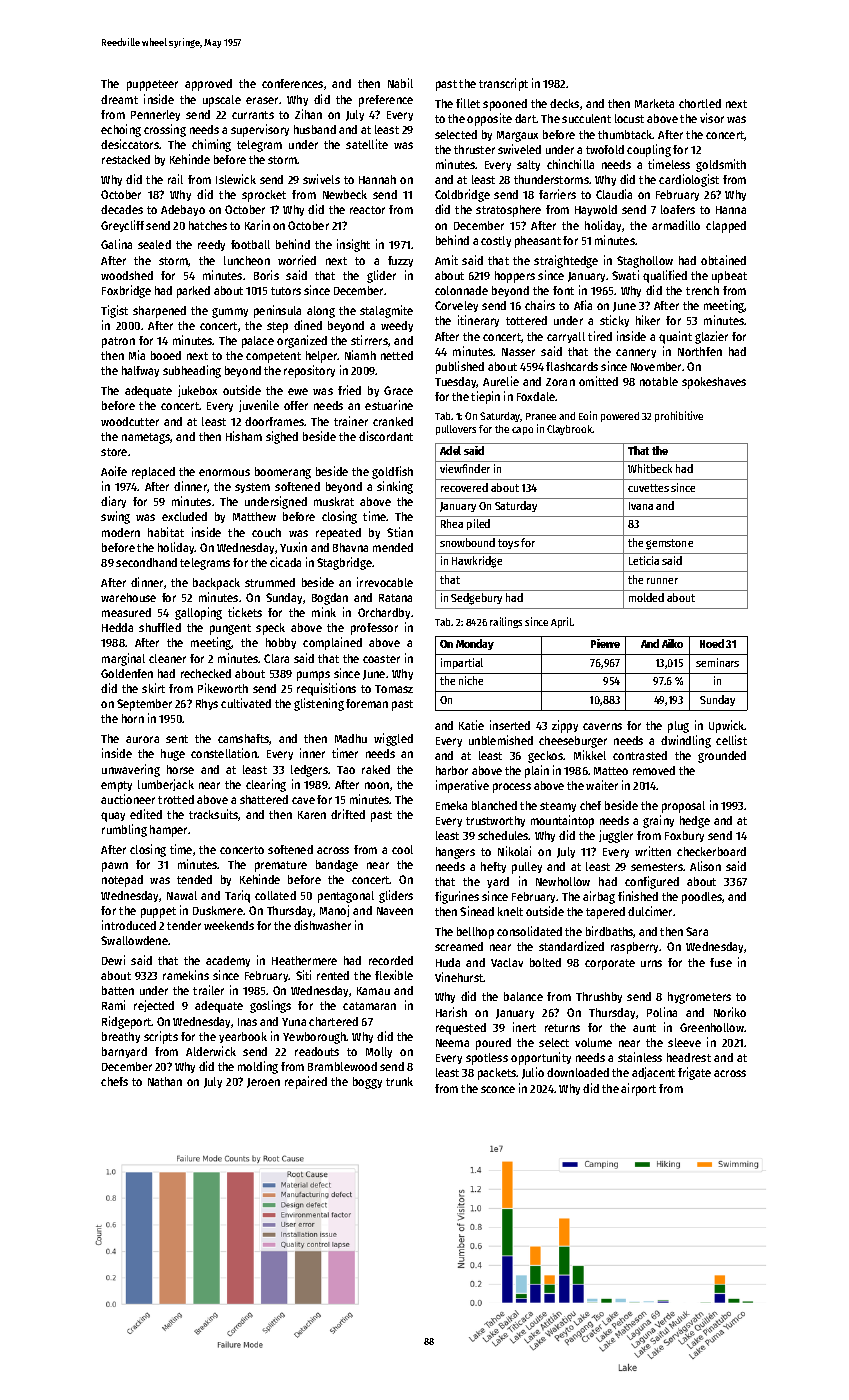  I want to click on prohibitive, so click(679, 416).
